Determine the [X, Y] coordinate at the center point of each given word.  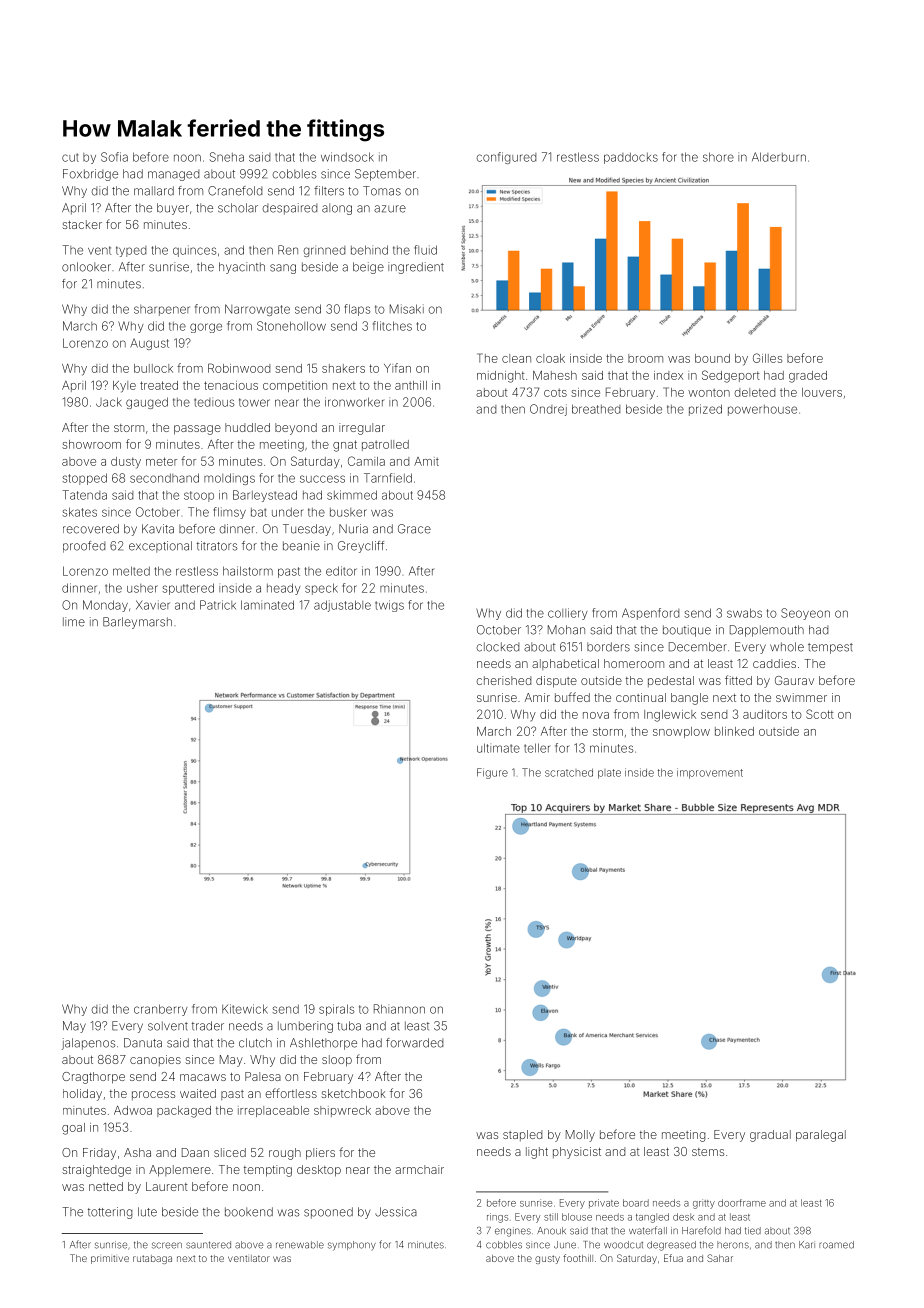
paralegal [821, 1136]
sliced [230, 1152]
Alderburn [779, 157]
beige [368, 268]
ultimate [498, 748]
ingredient [416, 268]
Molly [580, 1136]
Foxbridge [90, 175]
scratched [569, 773]
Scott [820, 714]
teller [537, 748]
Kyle [124, 387]
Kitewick [245, 1009]
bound [712, 358]
